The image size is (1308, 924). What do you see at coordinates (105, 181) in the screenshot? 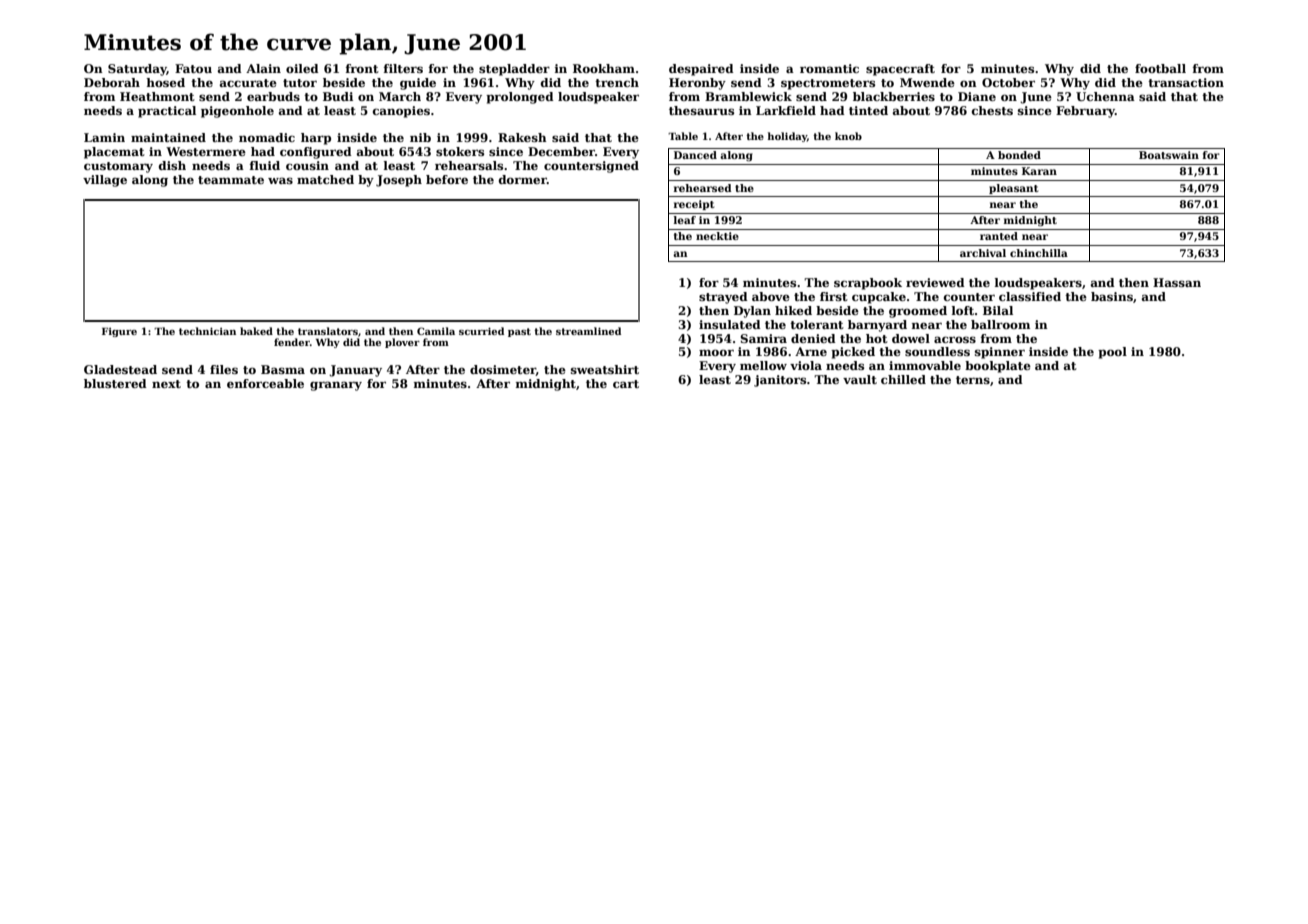
I see `village` at bounding box center [105, 181].
